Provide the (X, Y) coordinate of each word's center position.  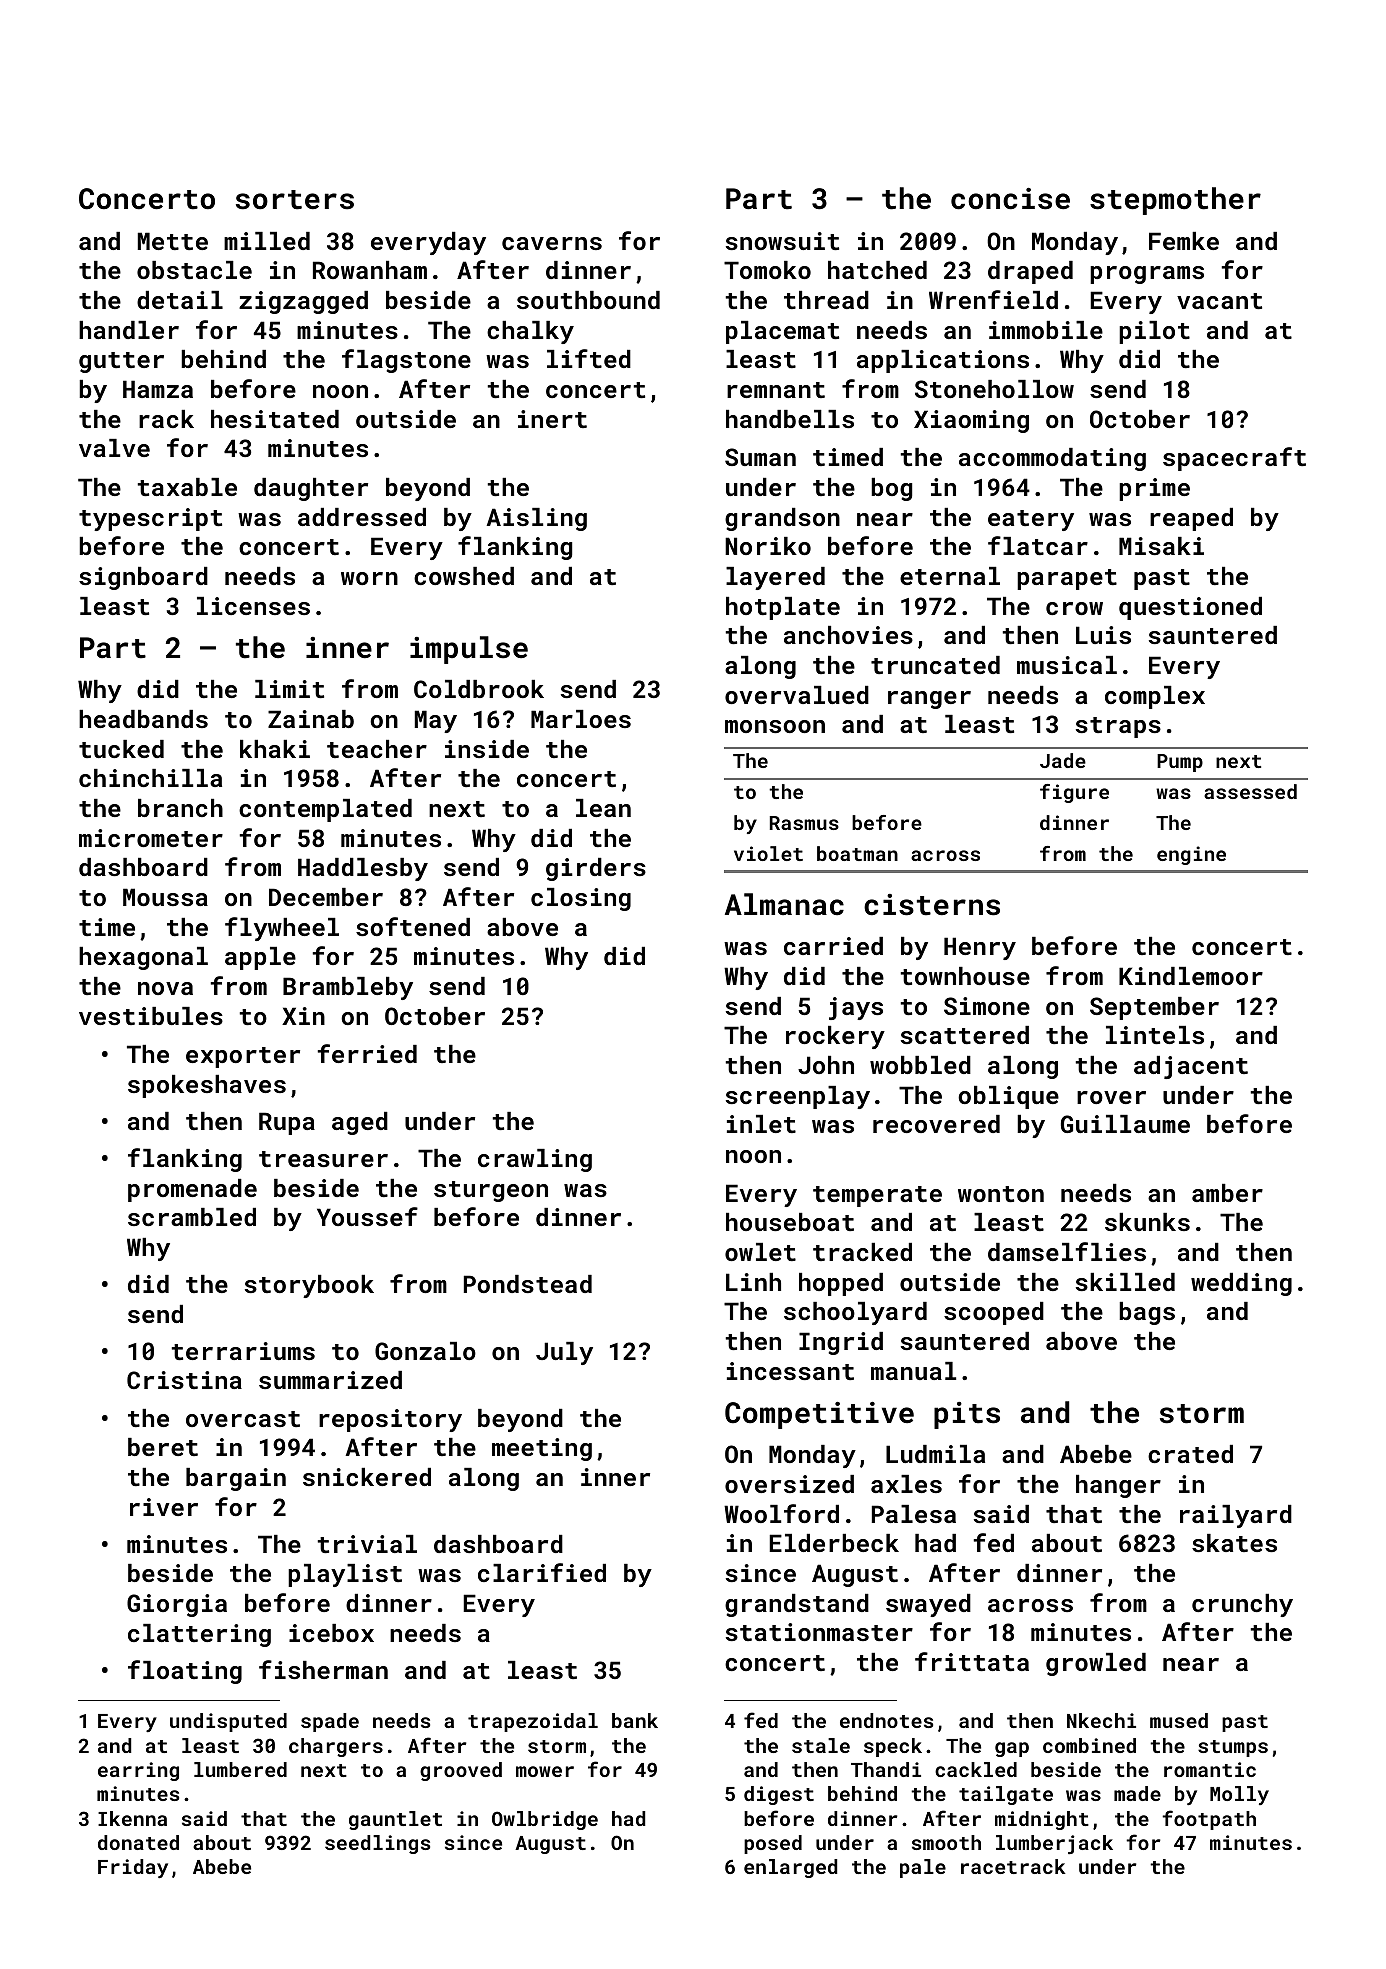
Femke (1184, 241)
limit (289, 689)
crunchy (1242, 1605)
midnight (1042, 1820)
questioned (1190, 608)
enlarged (790, 1868)
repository (390, 1420)
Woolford (781, 1513)
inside (487, 749)
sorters (295, 200)
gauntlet (395, 1820)
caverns (552, 243)
